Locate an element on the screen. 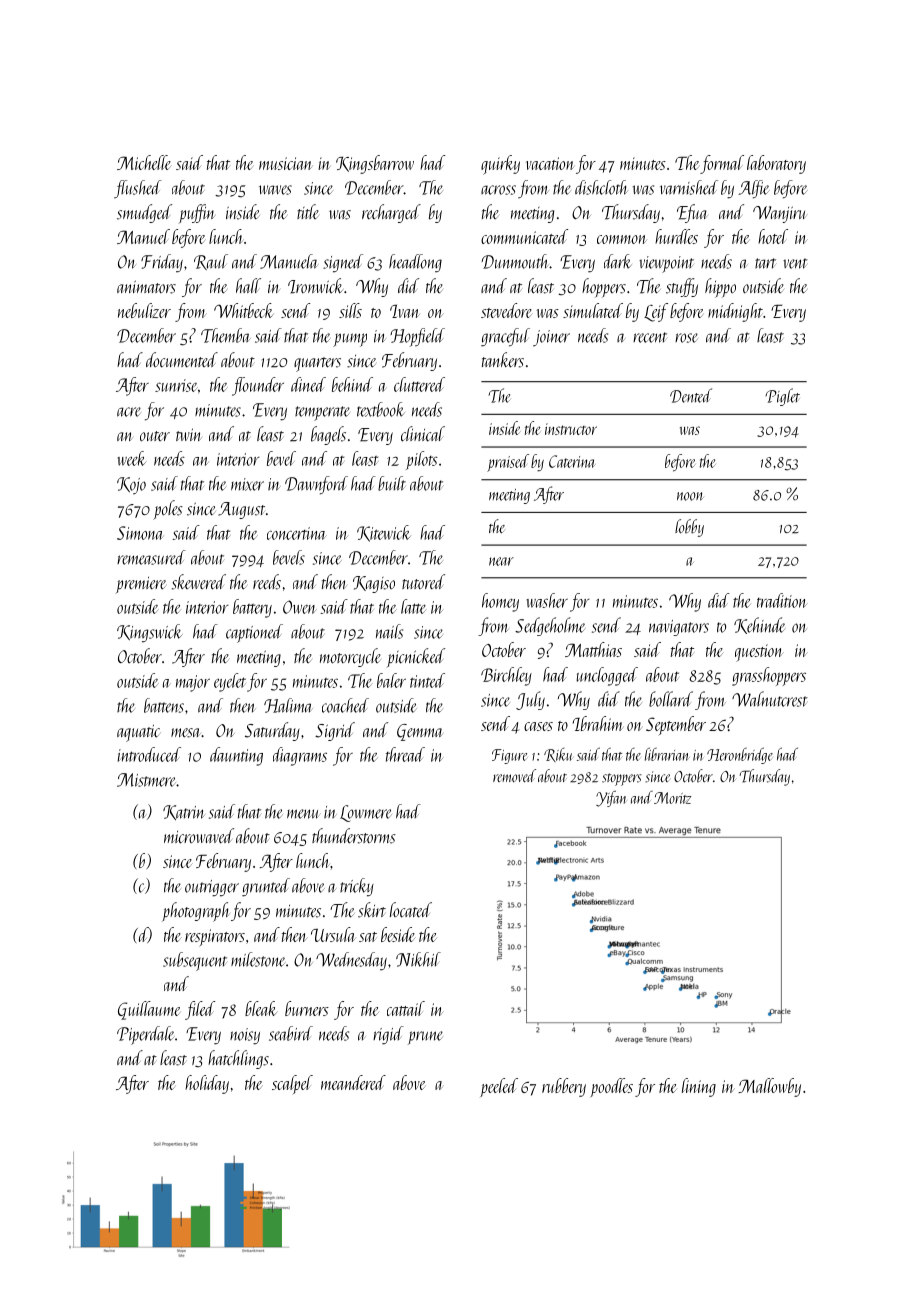  grunted is located at coordinates (266, 887).
